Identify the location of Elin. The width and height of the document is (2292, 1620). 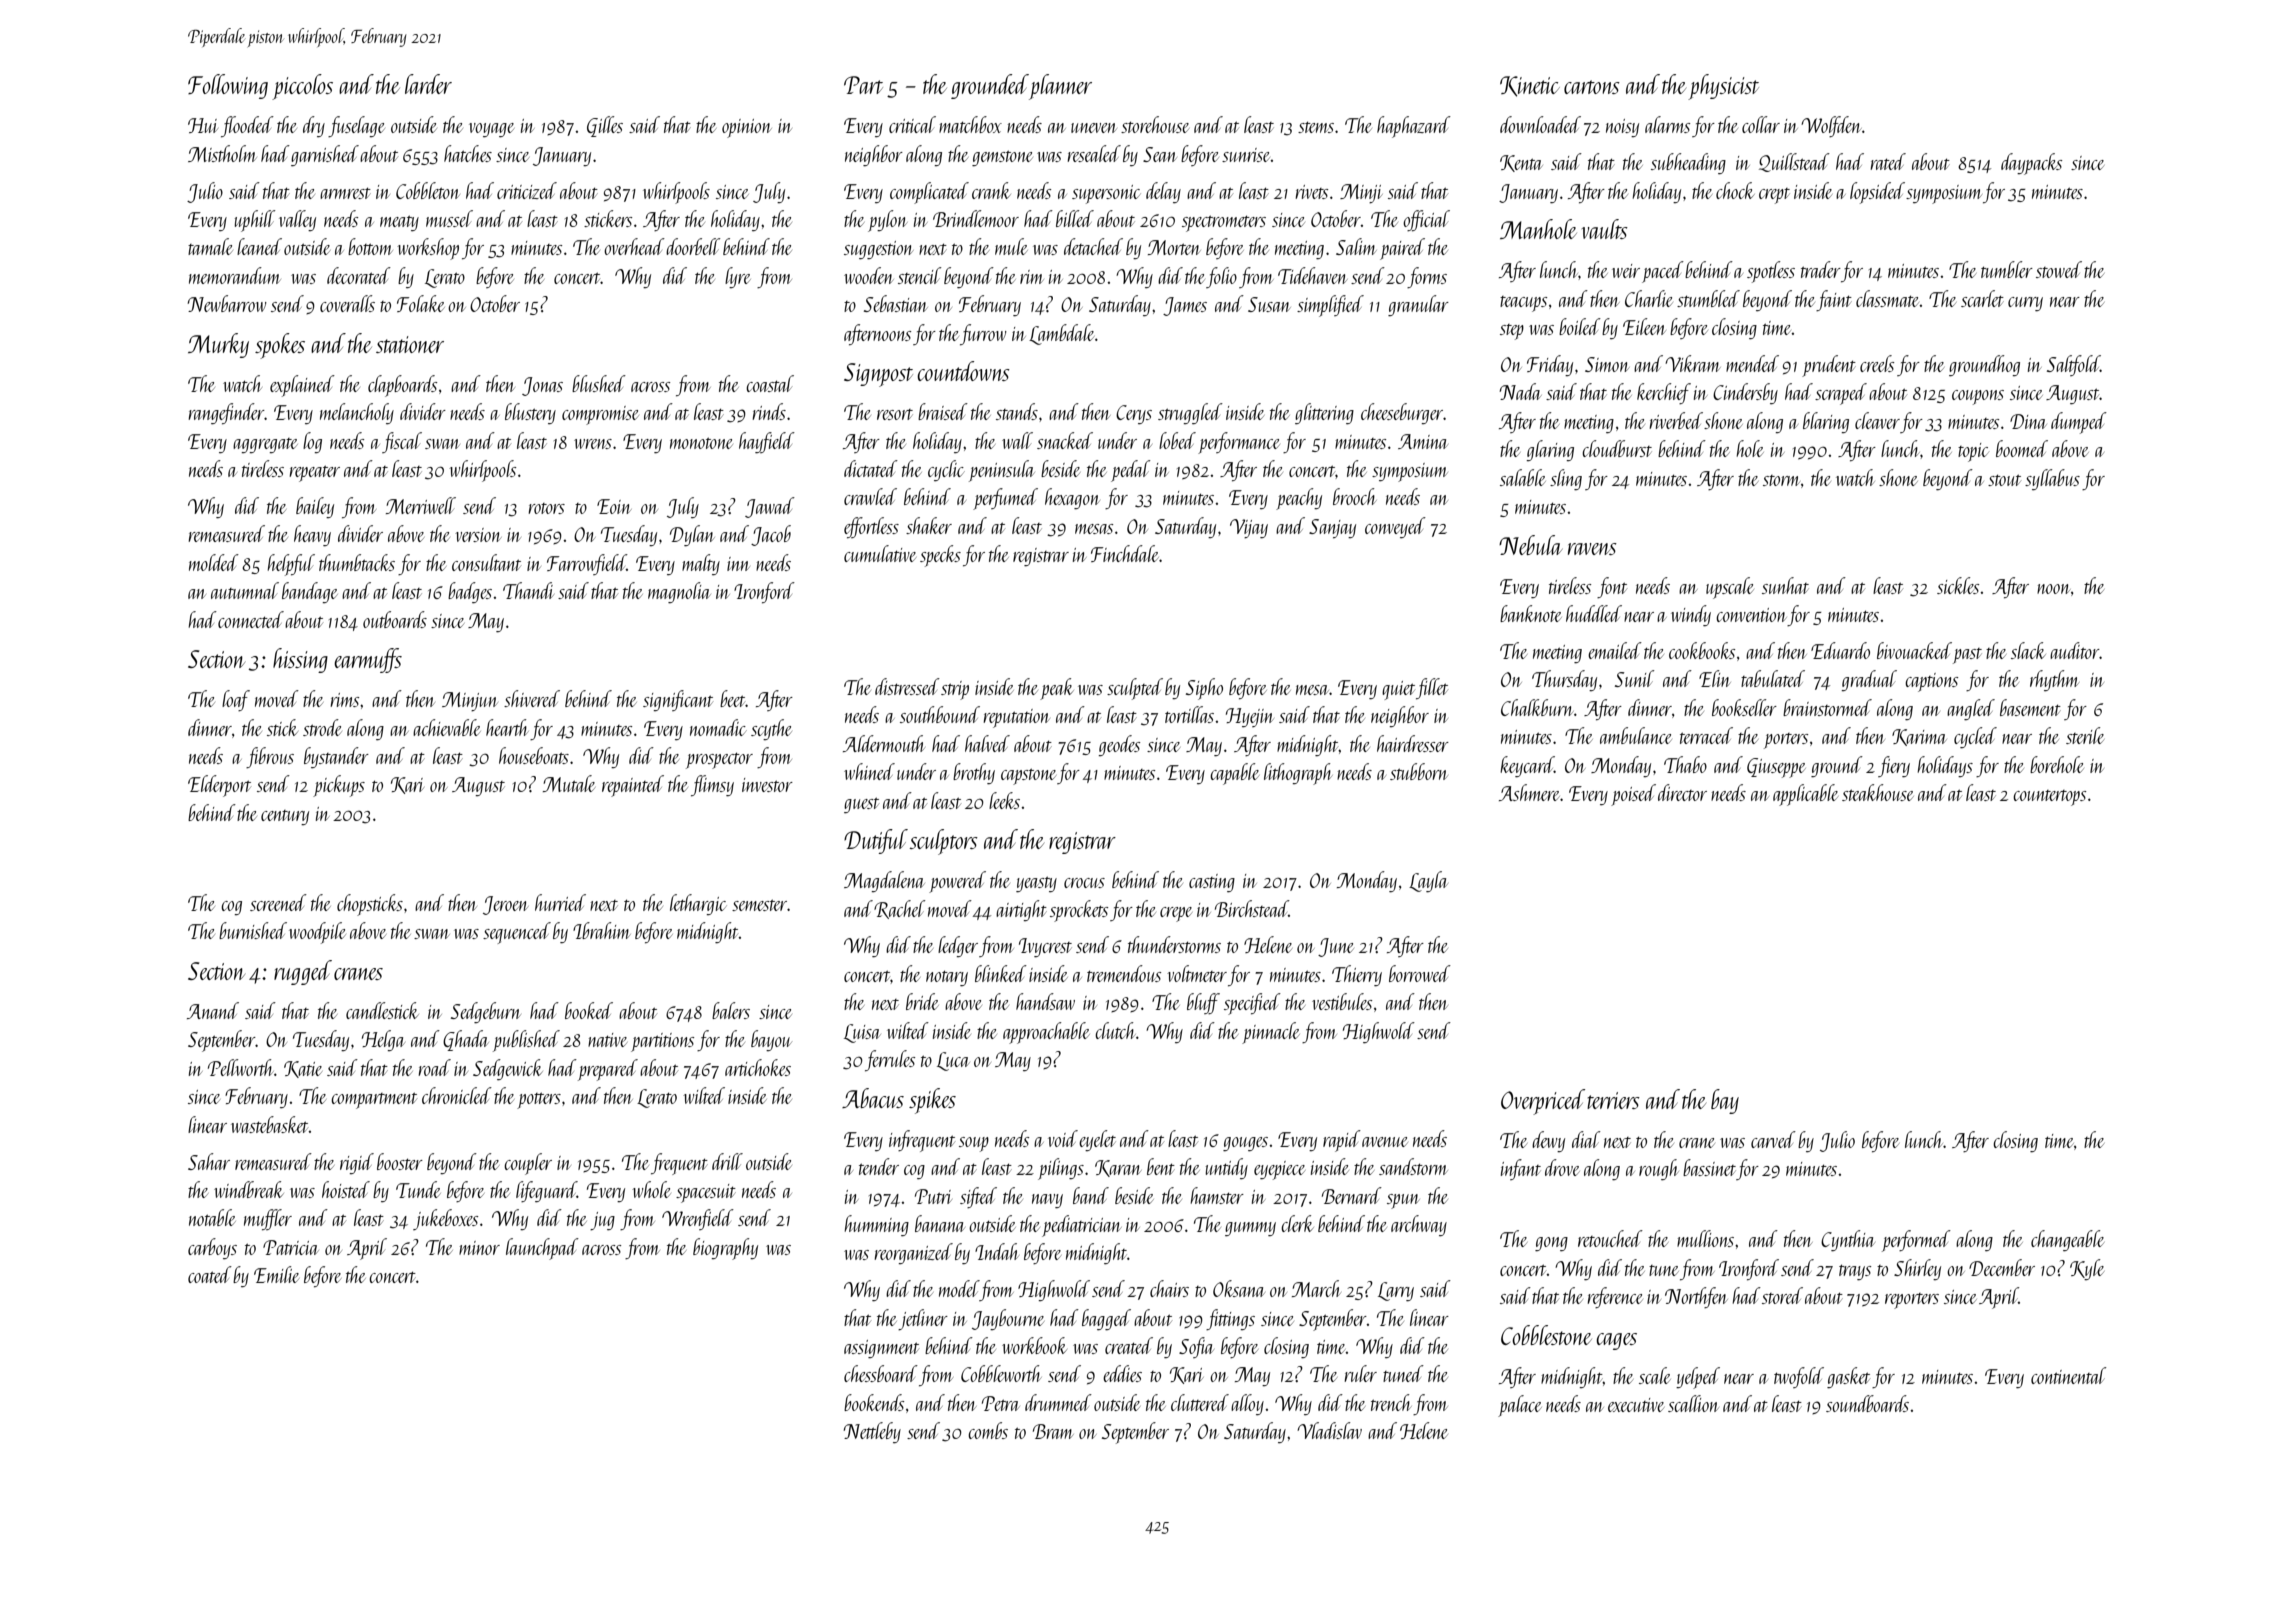
(1715, 678).
